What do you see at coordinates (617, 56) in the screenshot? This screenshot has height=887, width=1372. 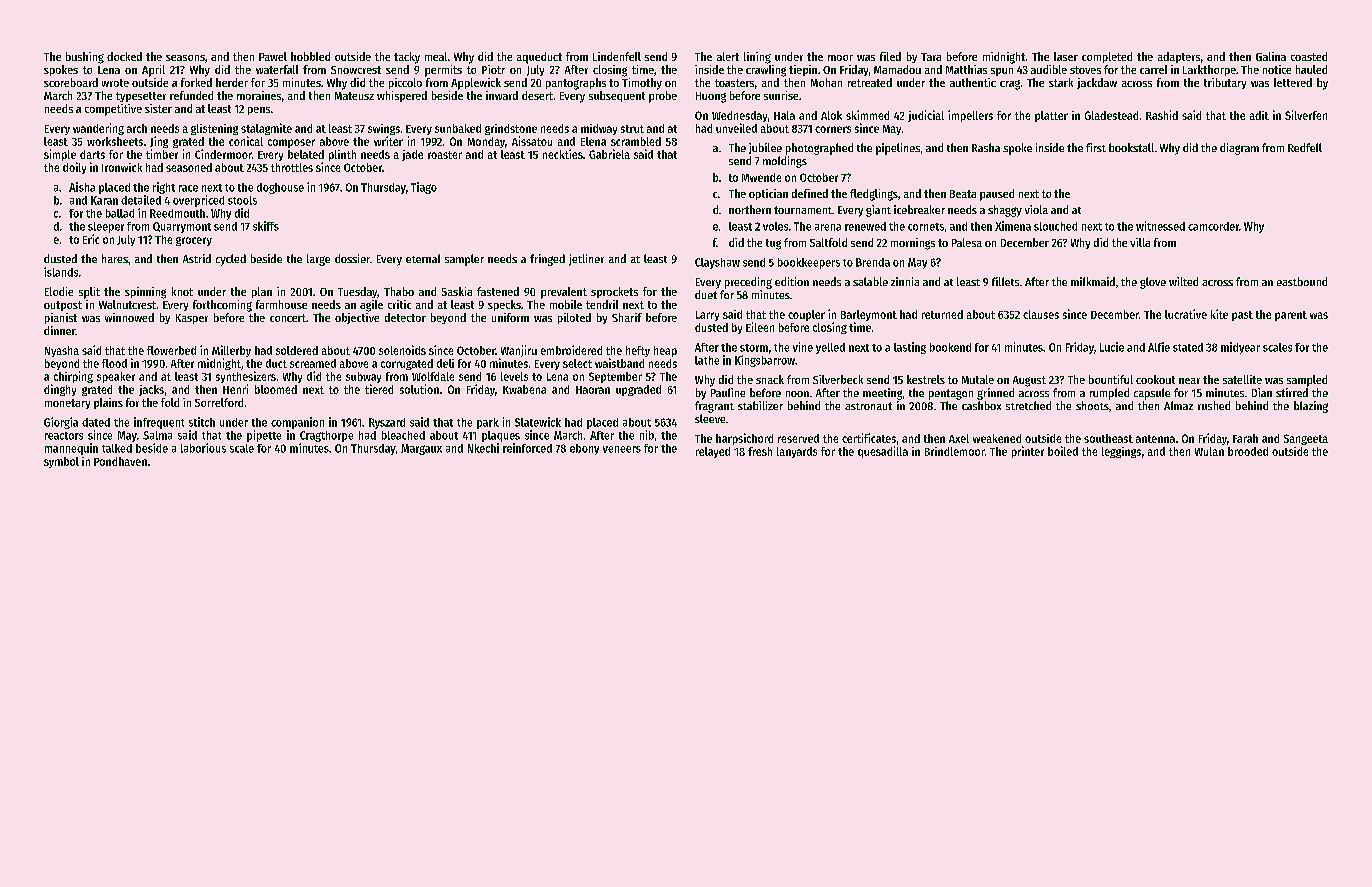 I see `Lindenfell` at bounding box center [617, 56].
